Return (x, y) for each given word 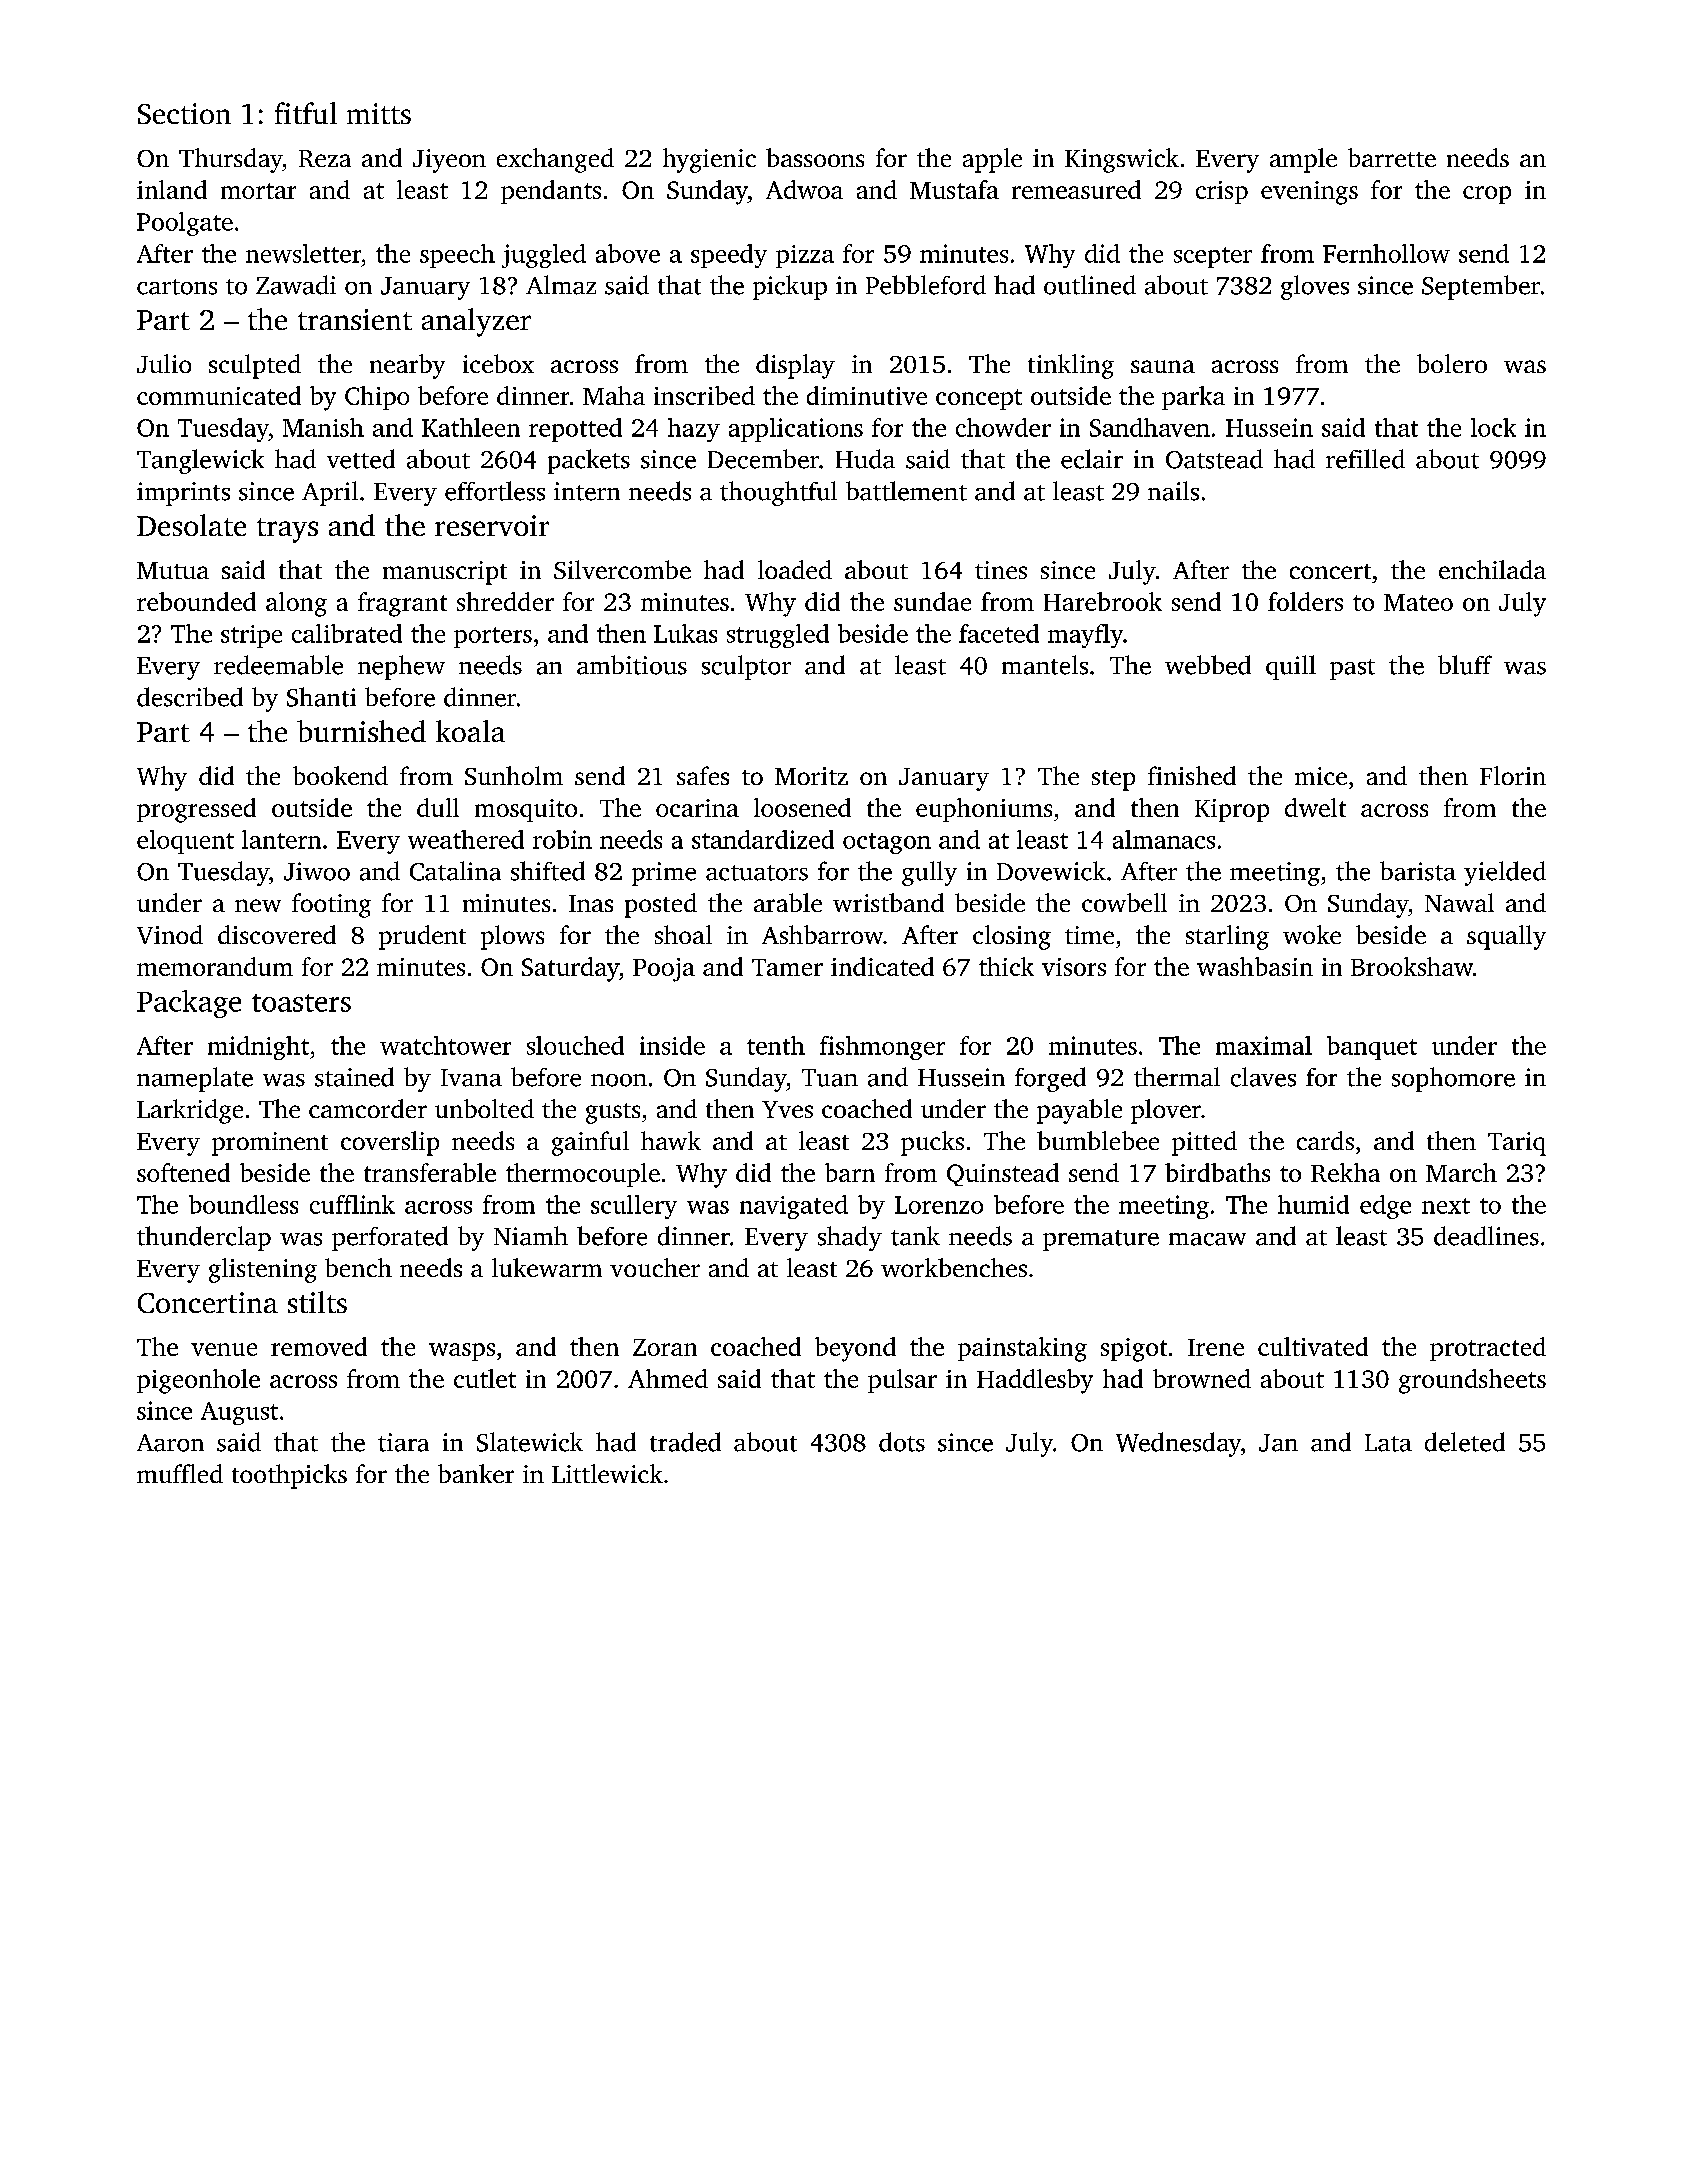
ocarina (697, 808)
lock (1493, 427)
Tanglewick (200, 461)
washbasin (1255, 966)
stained (354, 1077)
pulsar (902, 1381)
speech (457, 256)
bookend (340, 775)
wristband (888, 902)
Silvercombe (622, 569)
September (1481, 287)
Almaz (561, 285)
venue (224, 1349)
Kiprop (1232, 810)
